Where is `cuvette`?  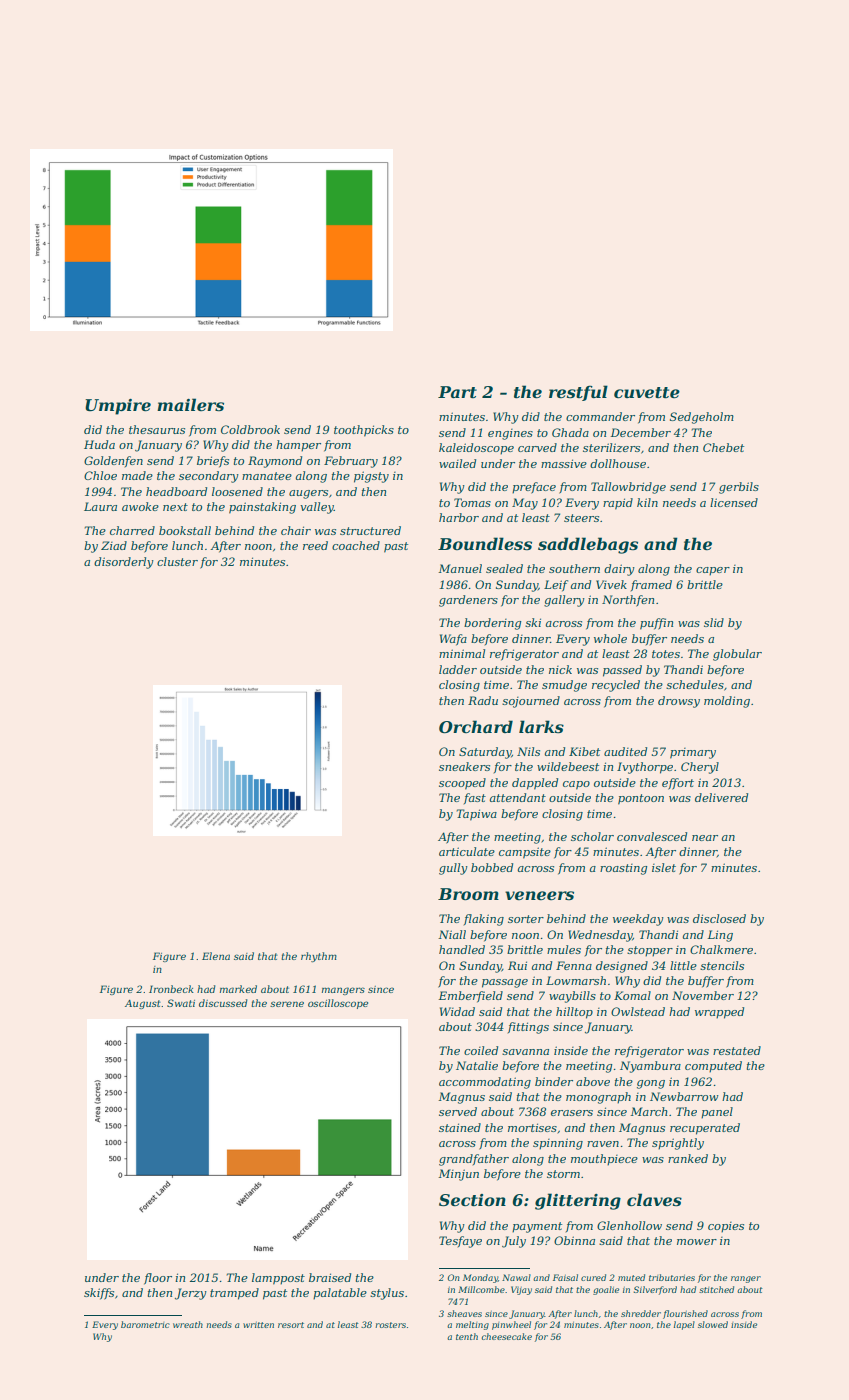
cuvette is located at coordinates (647, 393).
